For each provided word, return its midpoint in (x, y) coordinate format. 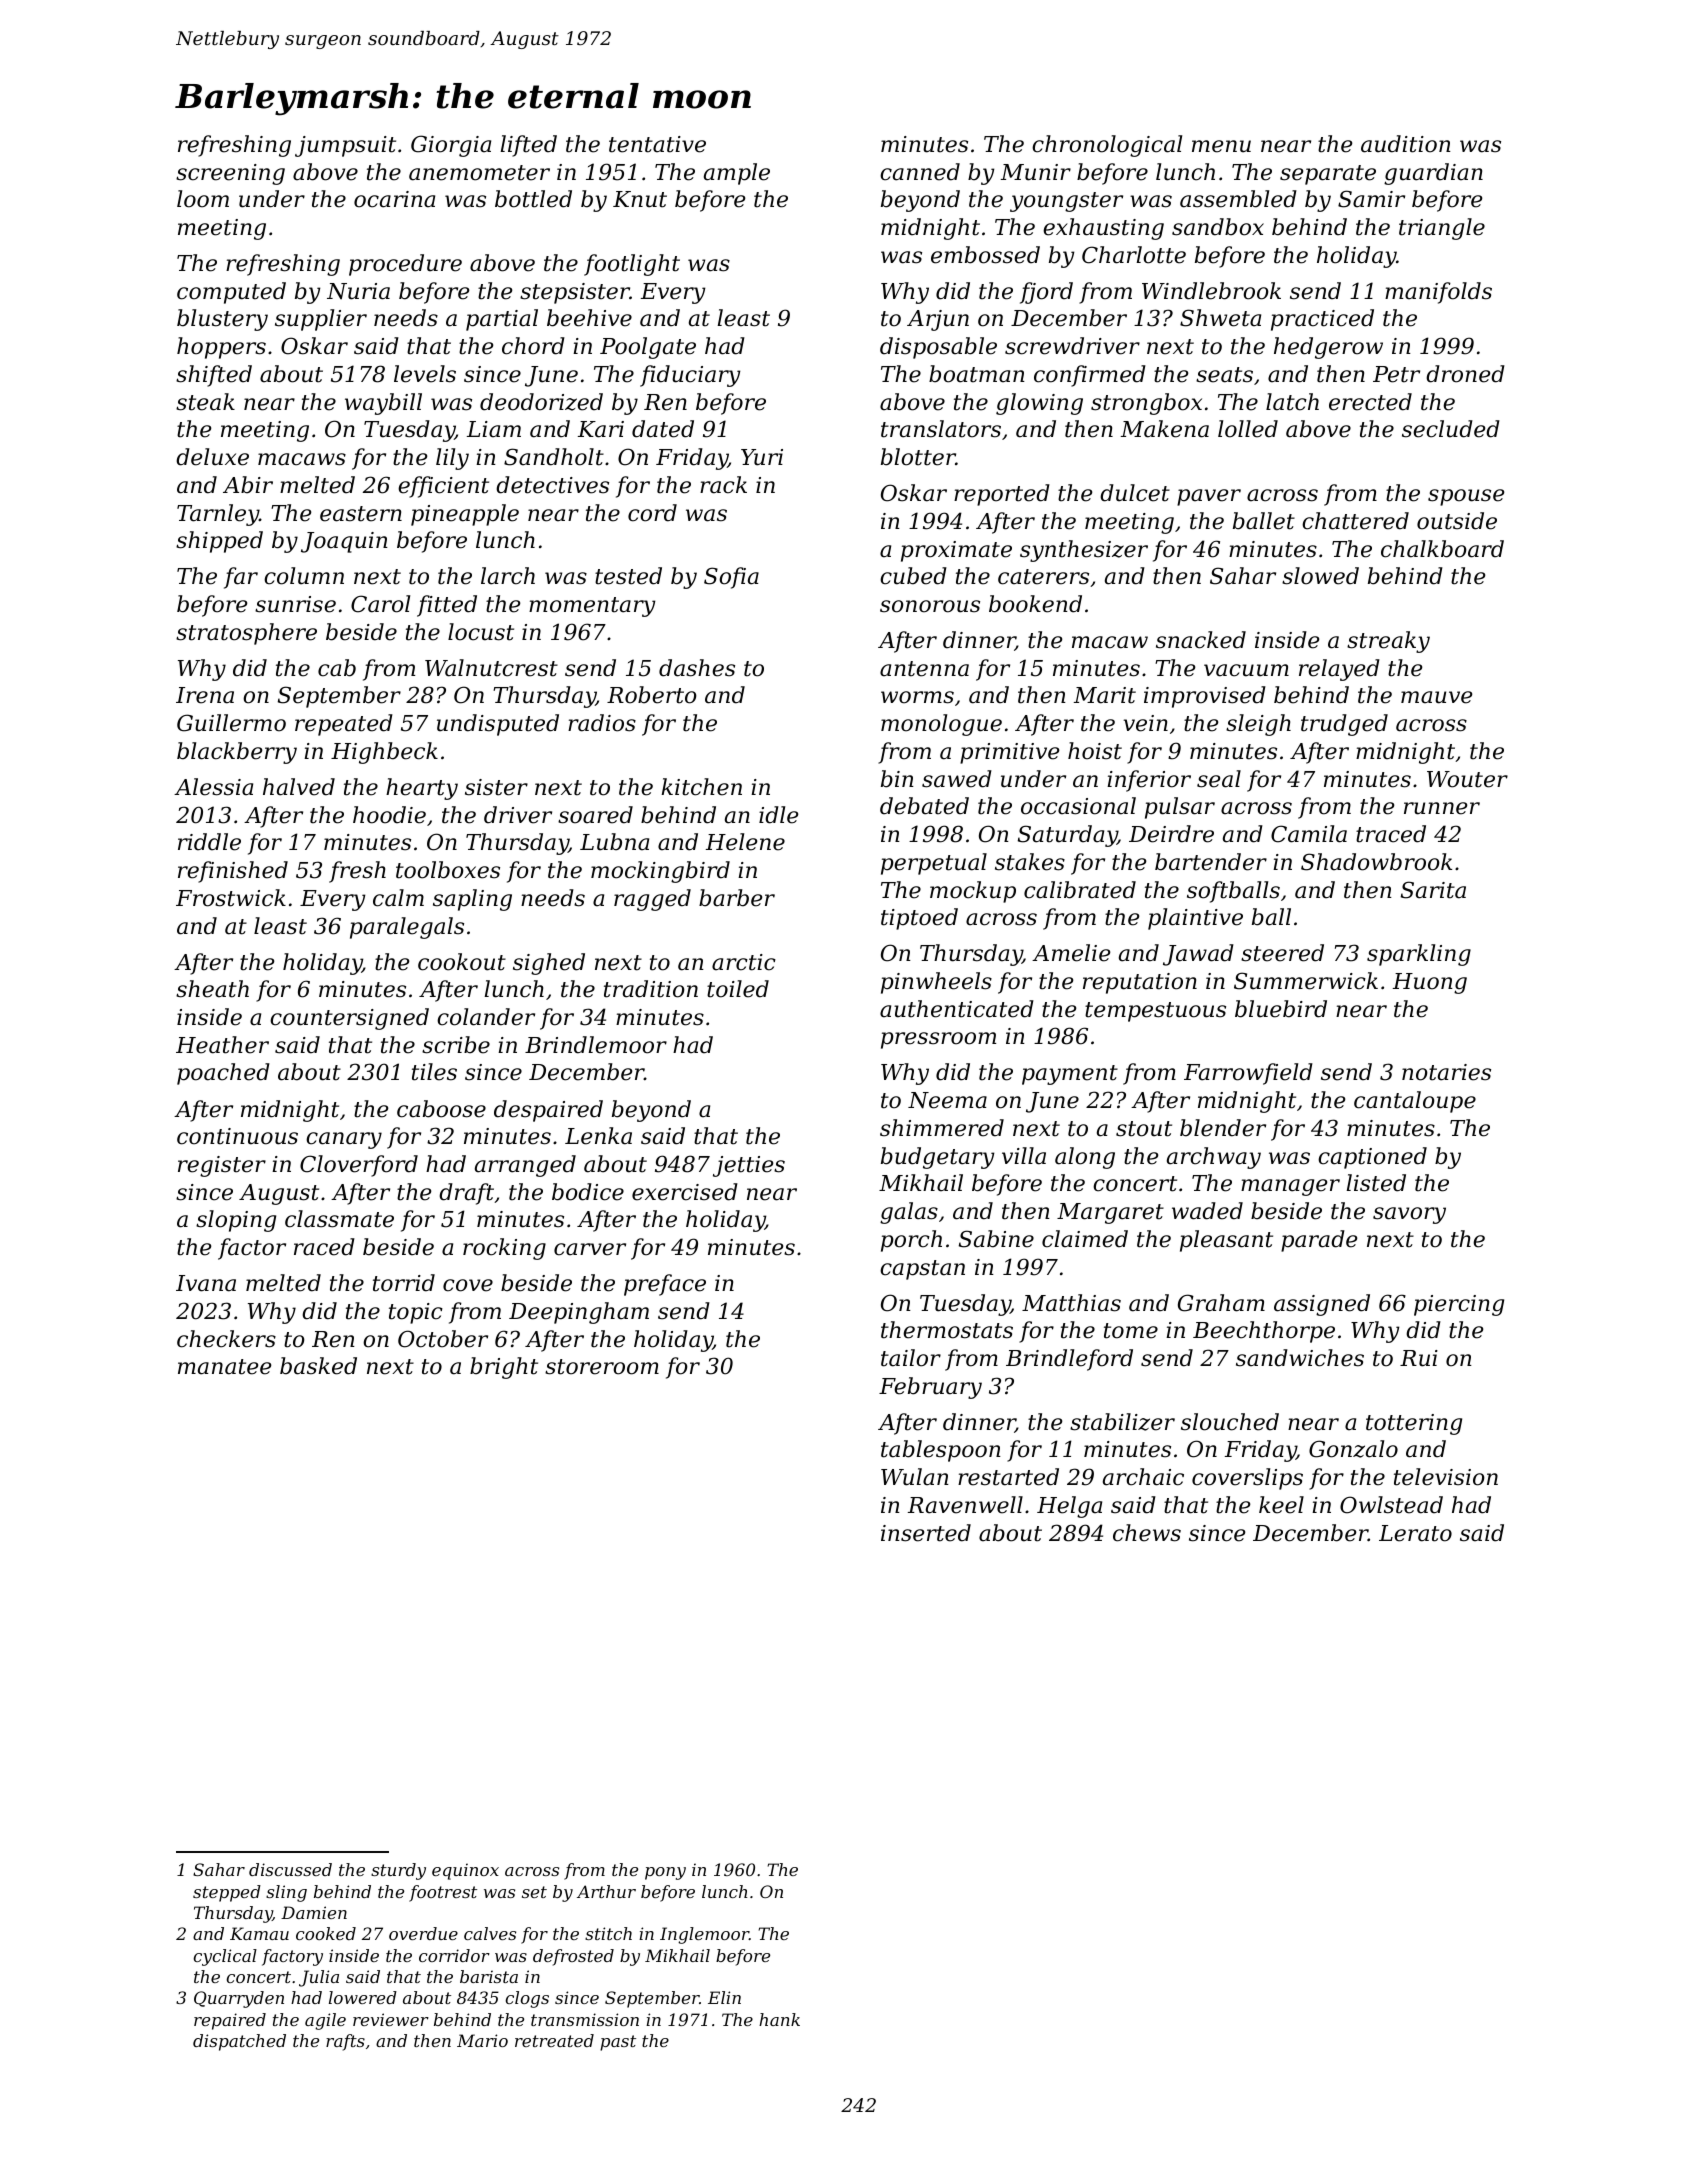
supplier (321, 320)
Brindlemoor (596, 1045)
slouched (1230, 1422)
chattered (1355, 521)
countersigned (349, 1019)
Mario (482, 2040)
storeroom (602, 1367)
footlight (632, 265)
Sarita (1433, 890)
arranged (525, 1166)
